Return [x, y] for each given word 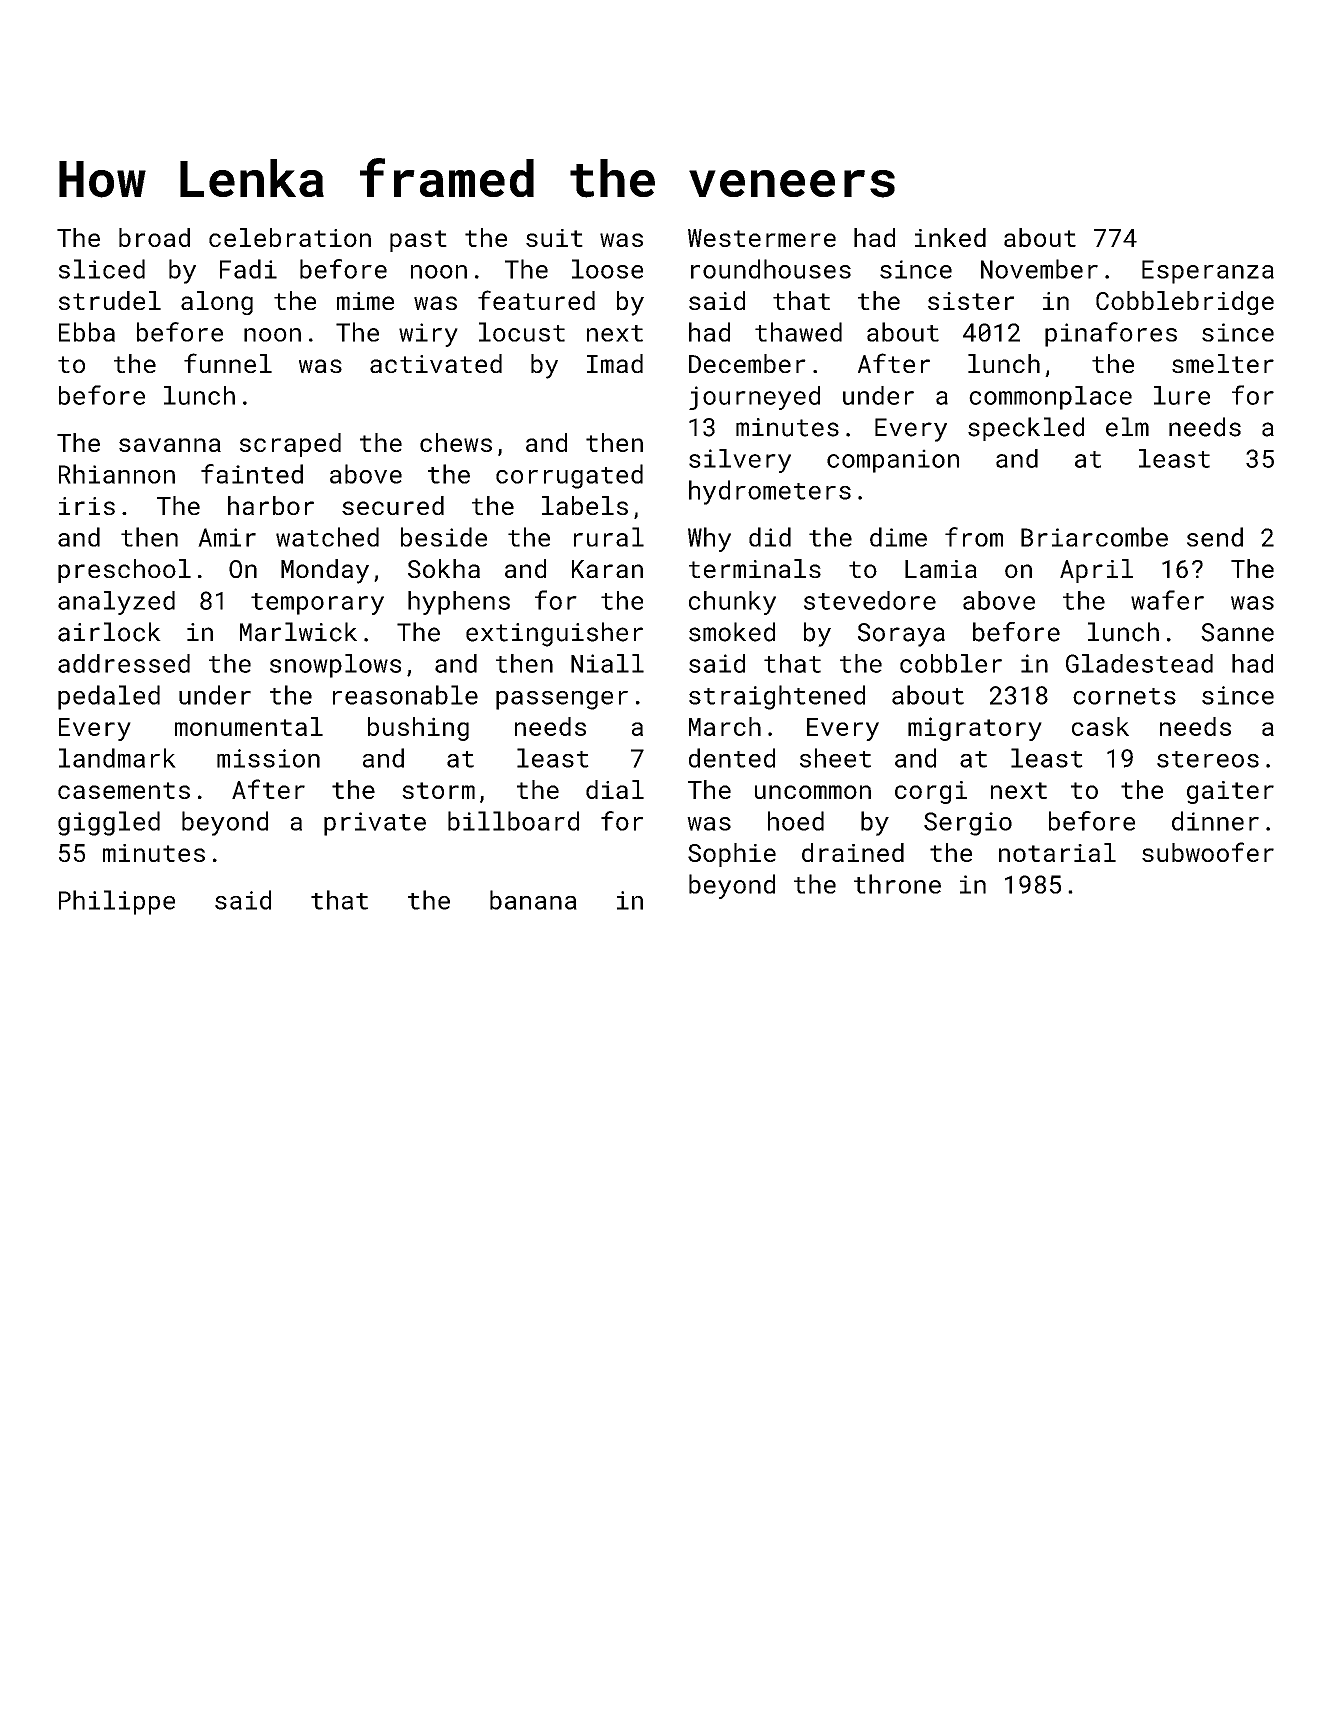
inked [950, 237]
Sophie [732, 855]
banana [533, 900]
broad [154, 237]
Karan [607, 569]
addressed [124, 663]
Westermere [762, 238]
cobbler [951, 663]
